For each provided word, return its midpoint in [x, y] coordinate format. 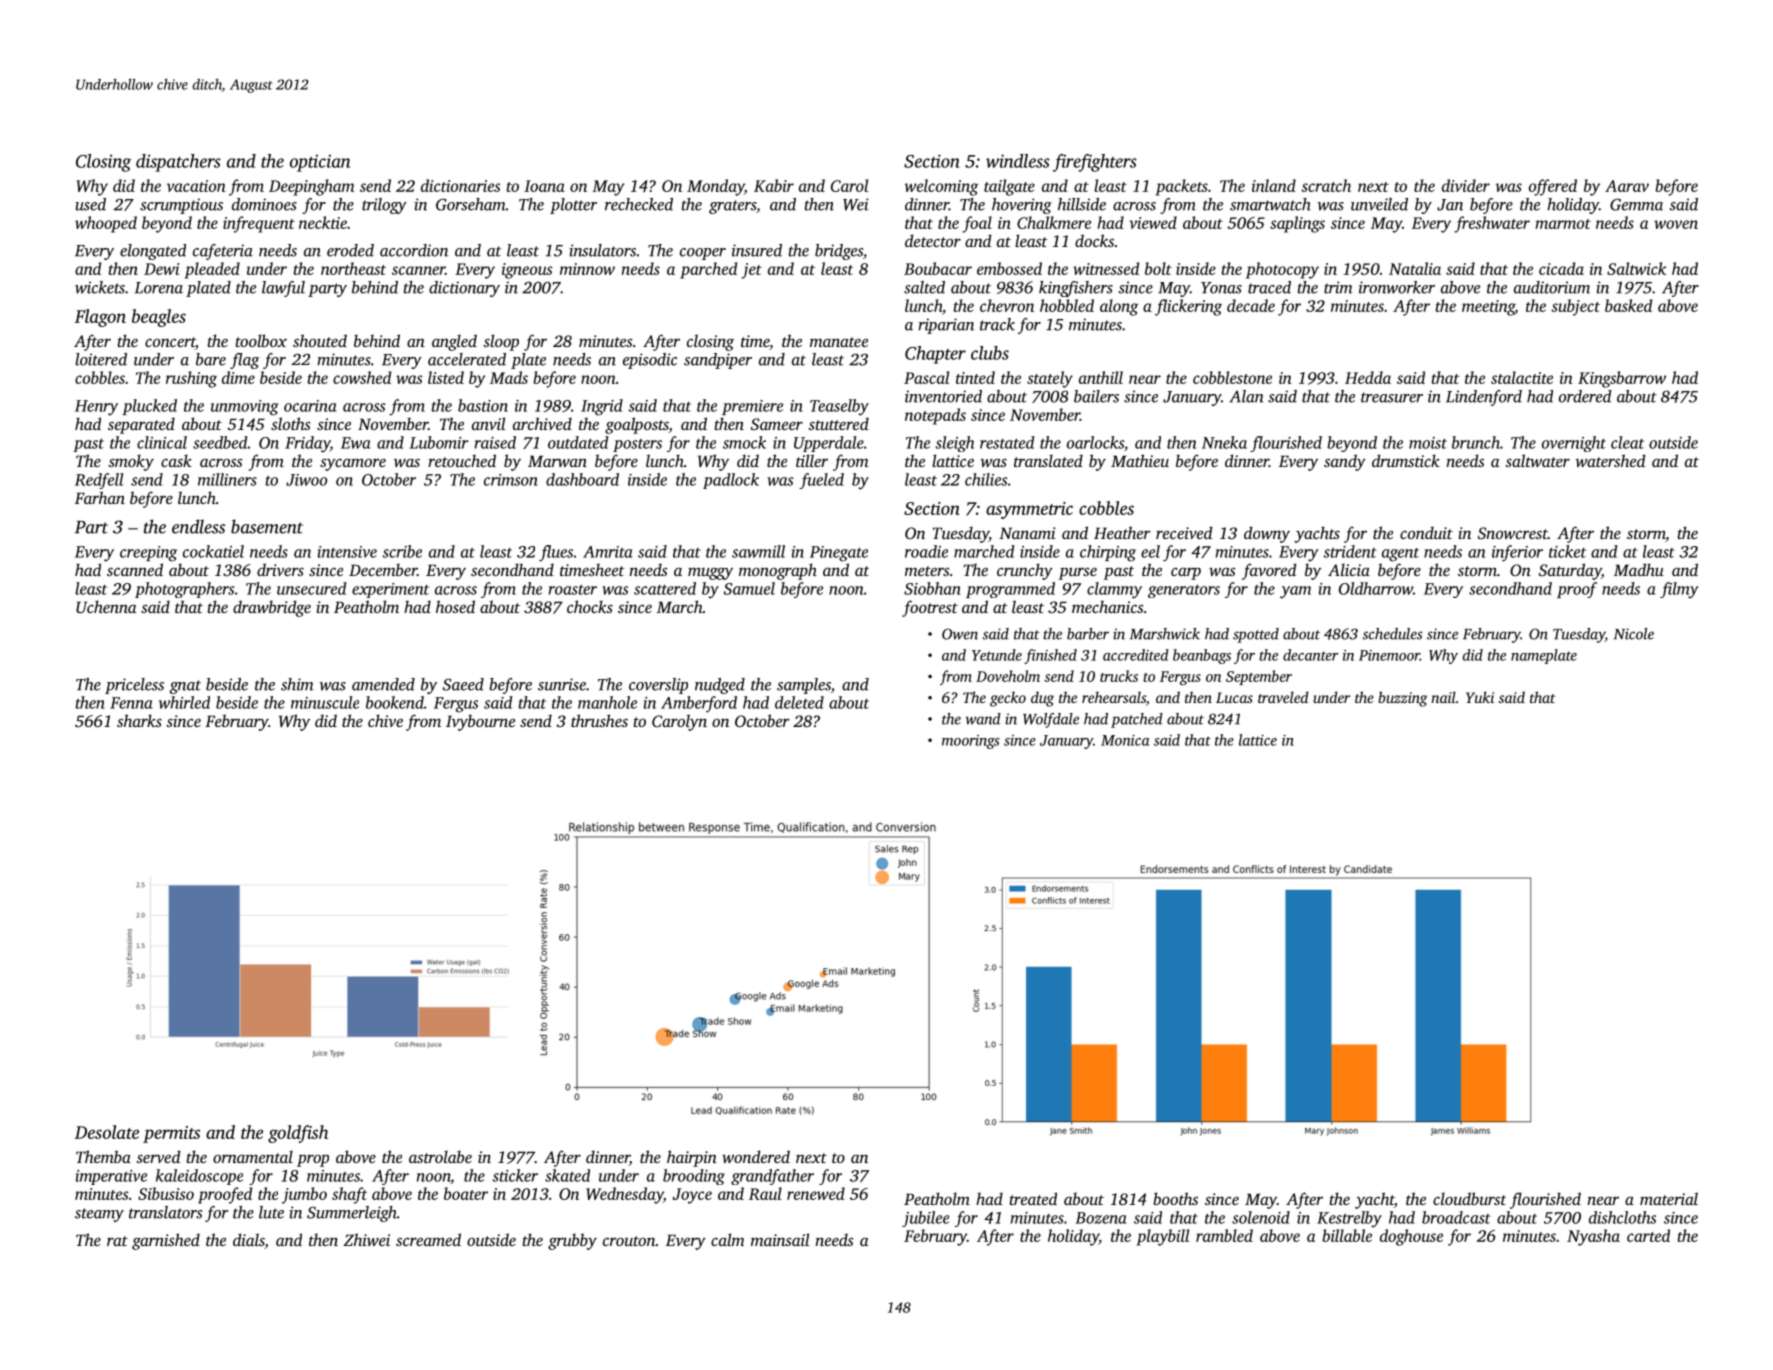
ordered [1585, 396]
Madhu [1639, 569]
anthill [1101, 377]
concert [170, 342]
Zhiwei [367, 1239]
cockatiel [213, 551]
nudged [720, 686]
